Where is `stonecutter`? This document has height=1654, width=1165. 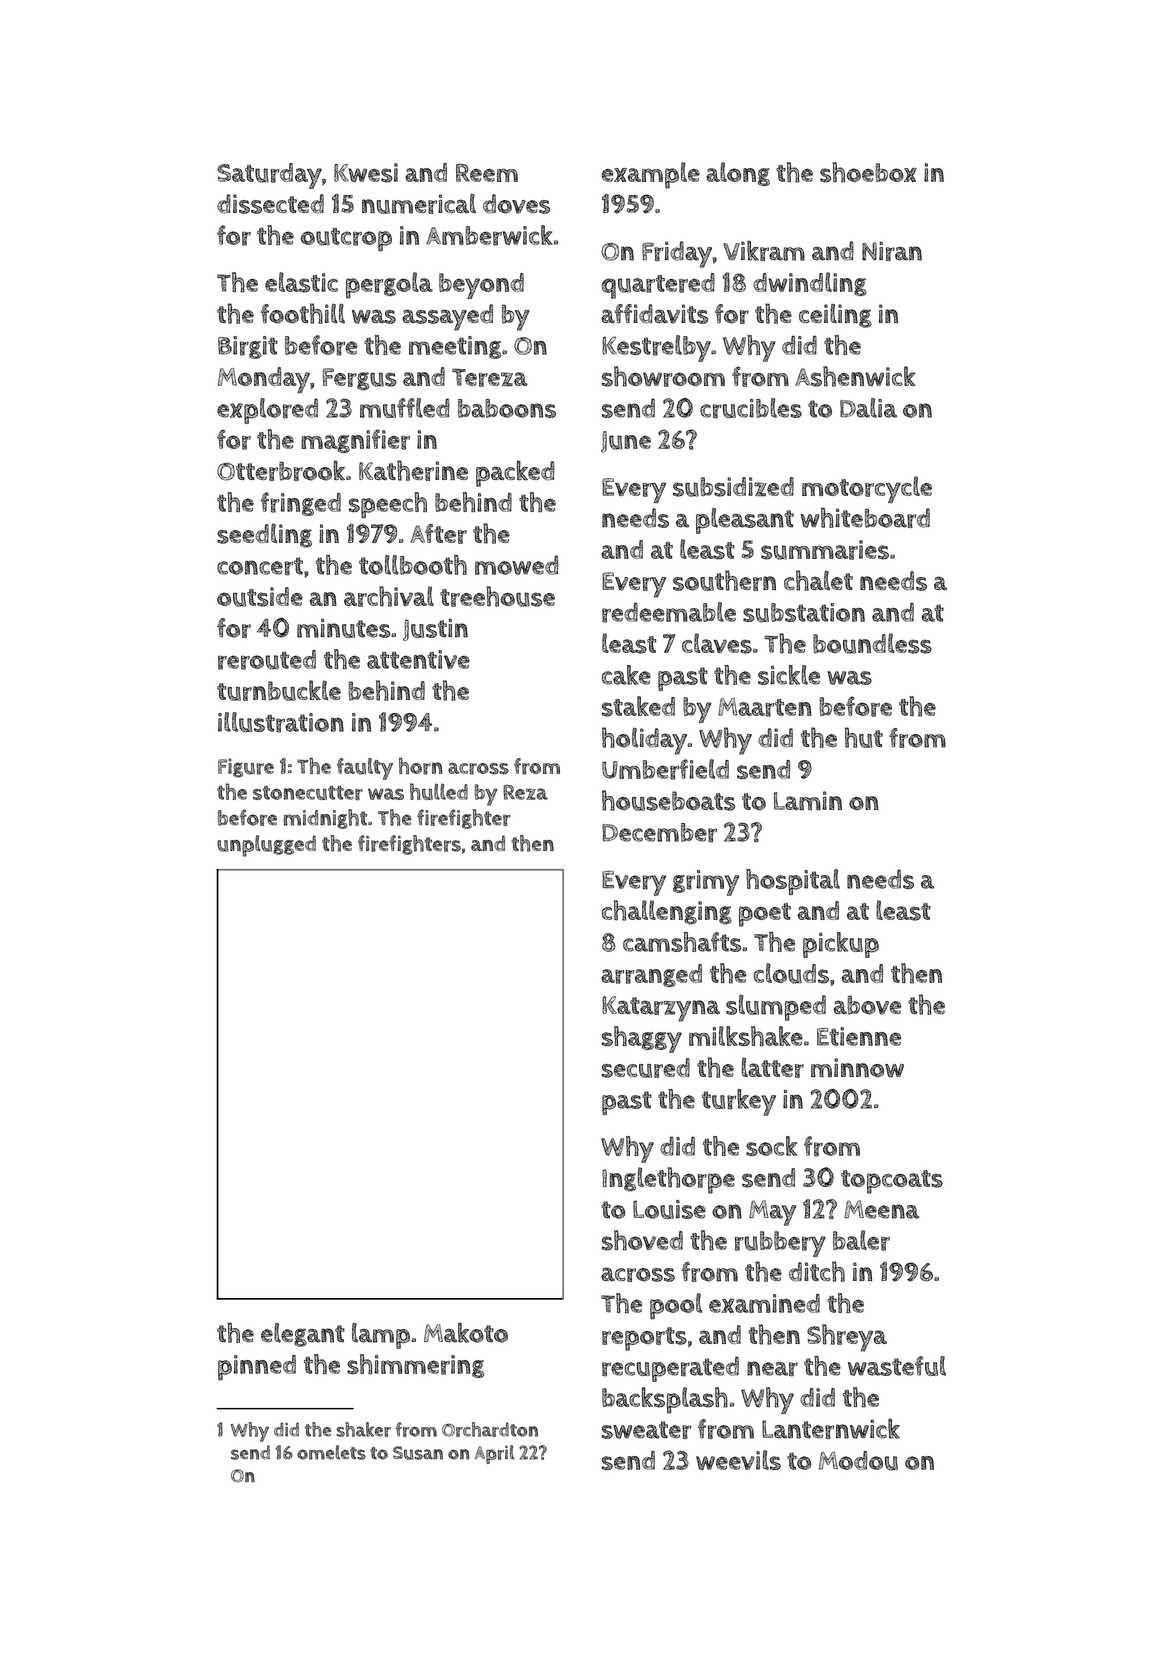 stonecutter is located at coordinates (308, 792).
